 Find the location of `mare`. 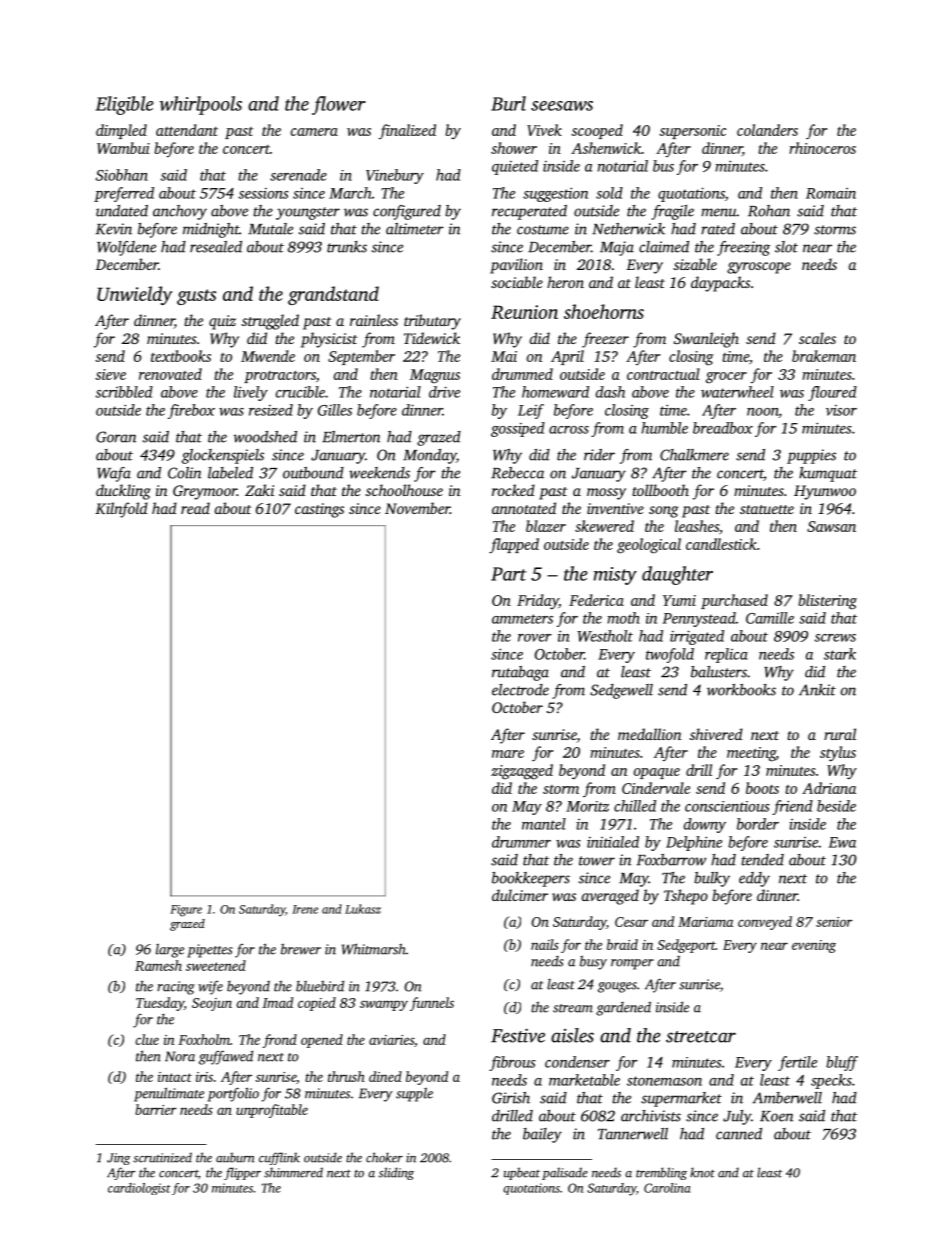

mare is located at coordinates (508, 754).
